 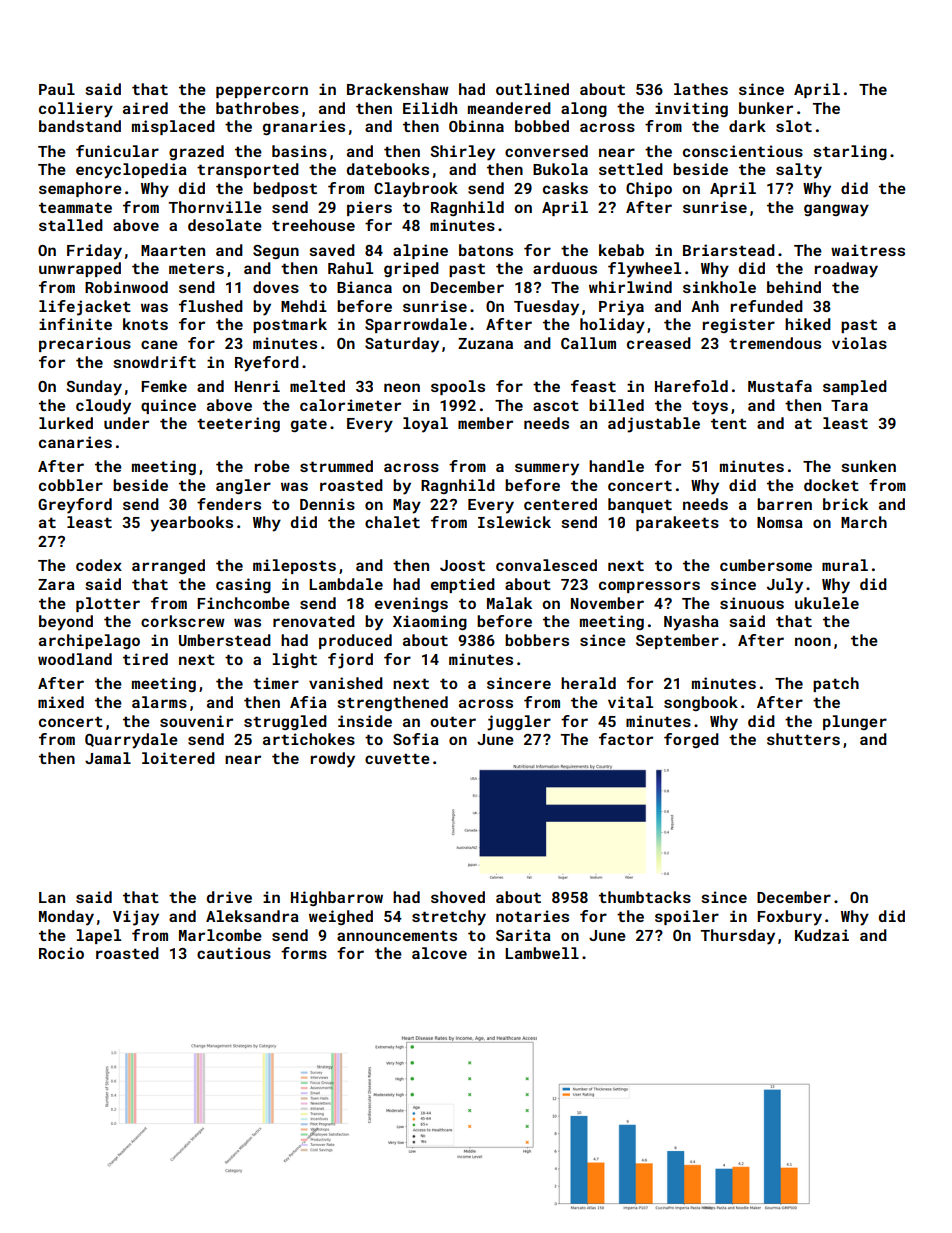 I want to click on ukulele, so click(x=827, y=603).
